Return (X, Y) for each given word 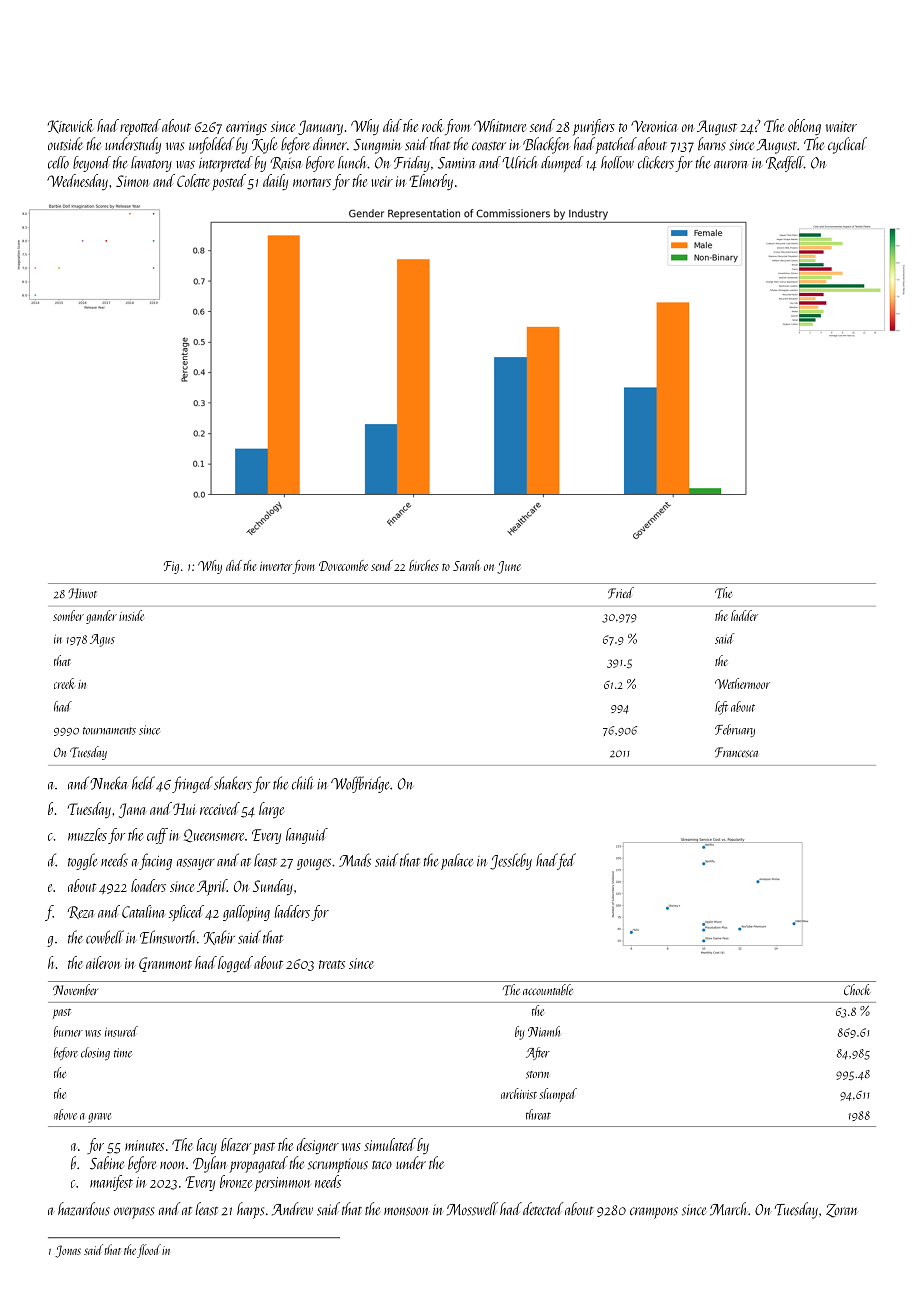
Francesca (736, 752)
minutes (144, 1145)
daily (275, 182)
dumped (562, 164)
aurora (730, 165)
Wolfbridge (360, 784)
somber (68, 615)
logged (235, 964)
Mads (355, 860)
